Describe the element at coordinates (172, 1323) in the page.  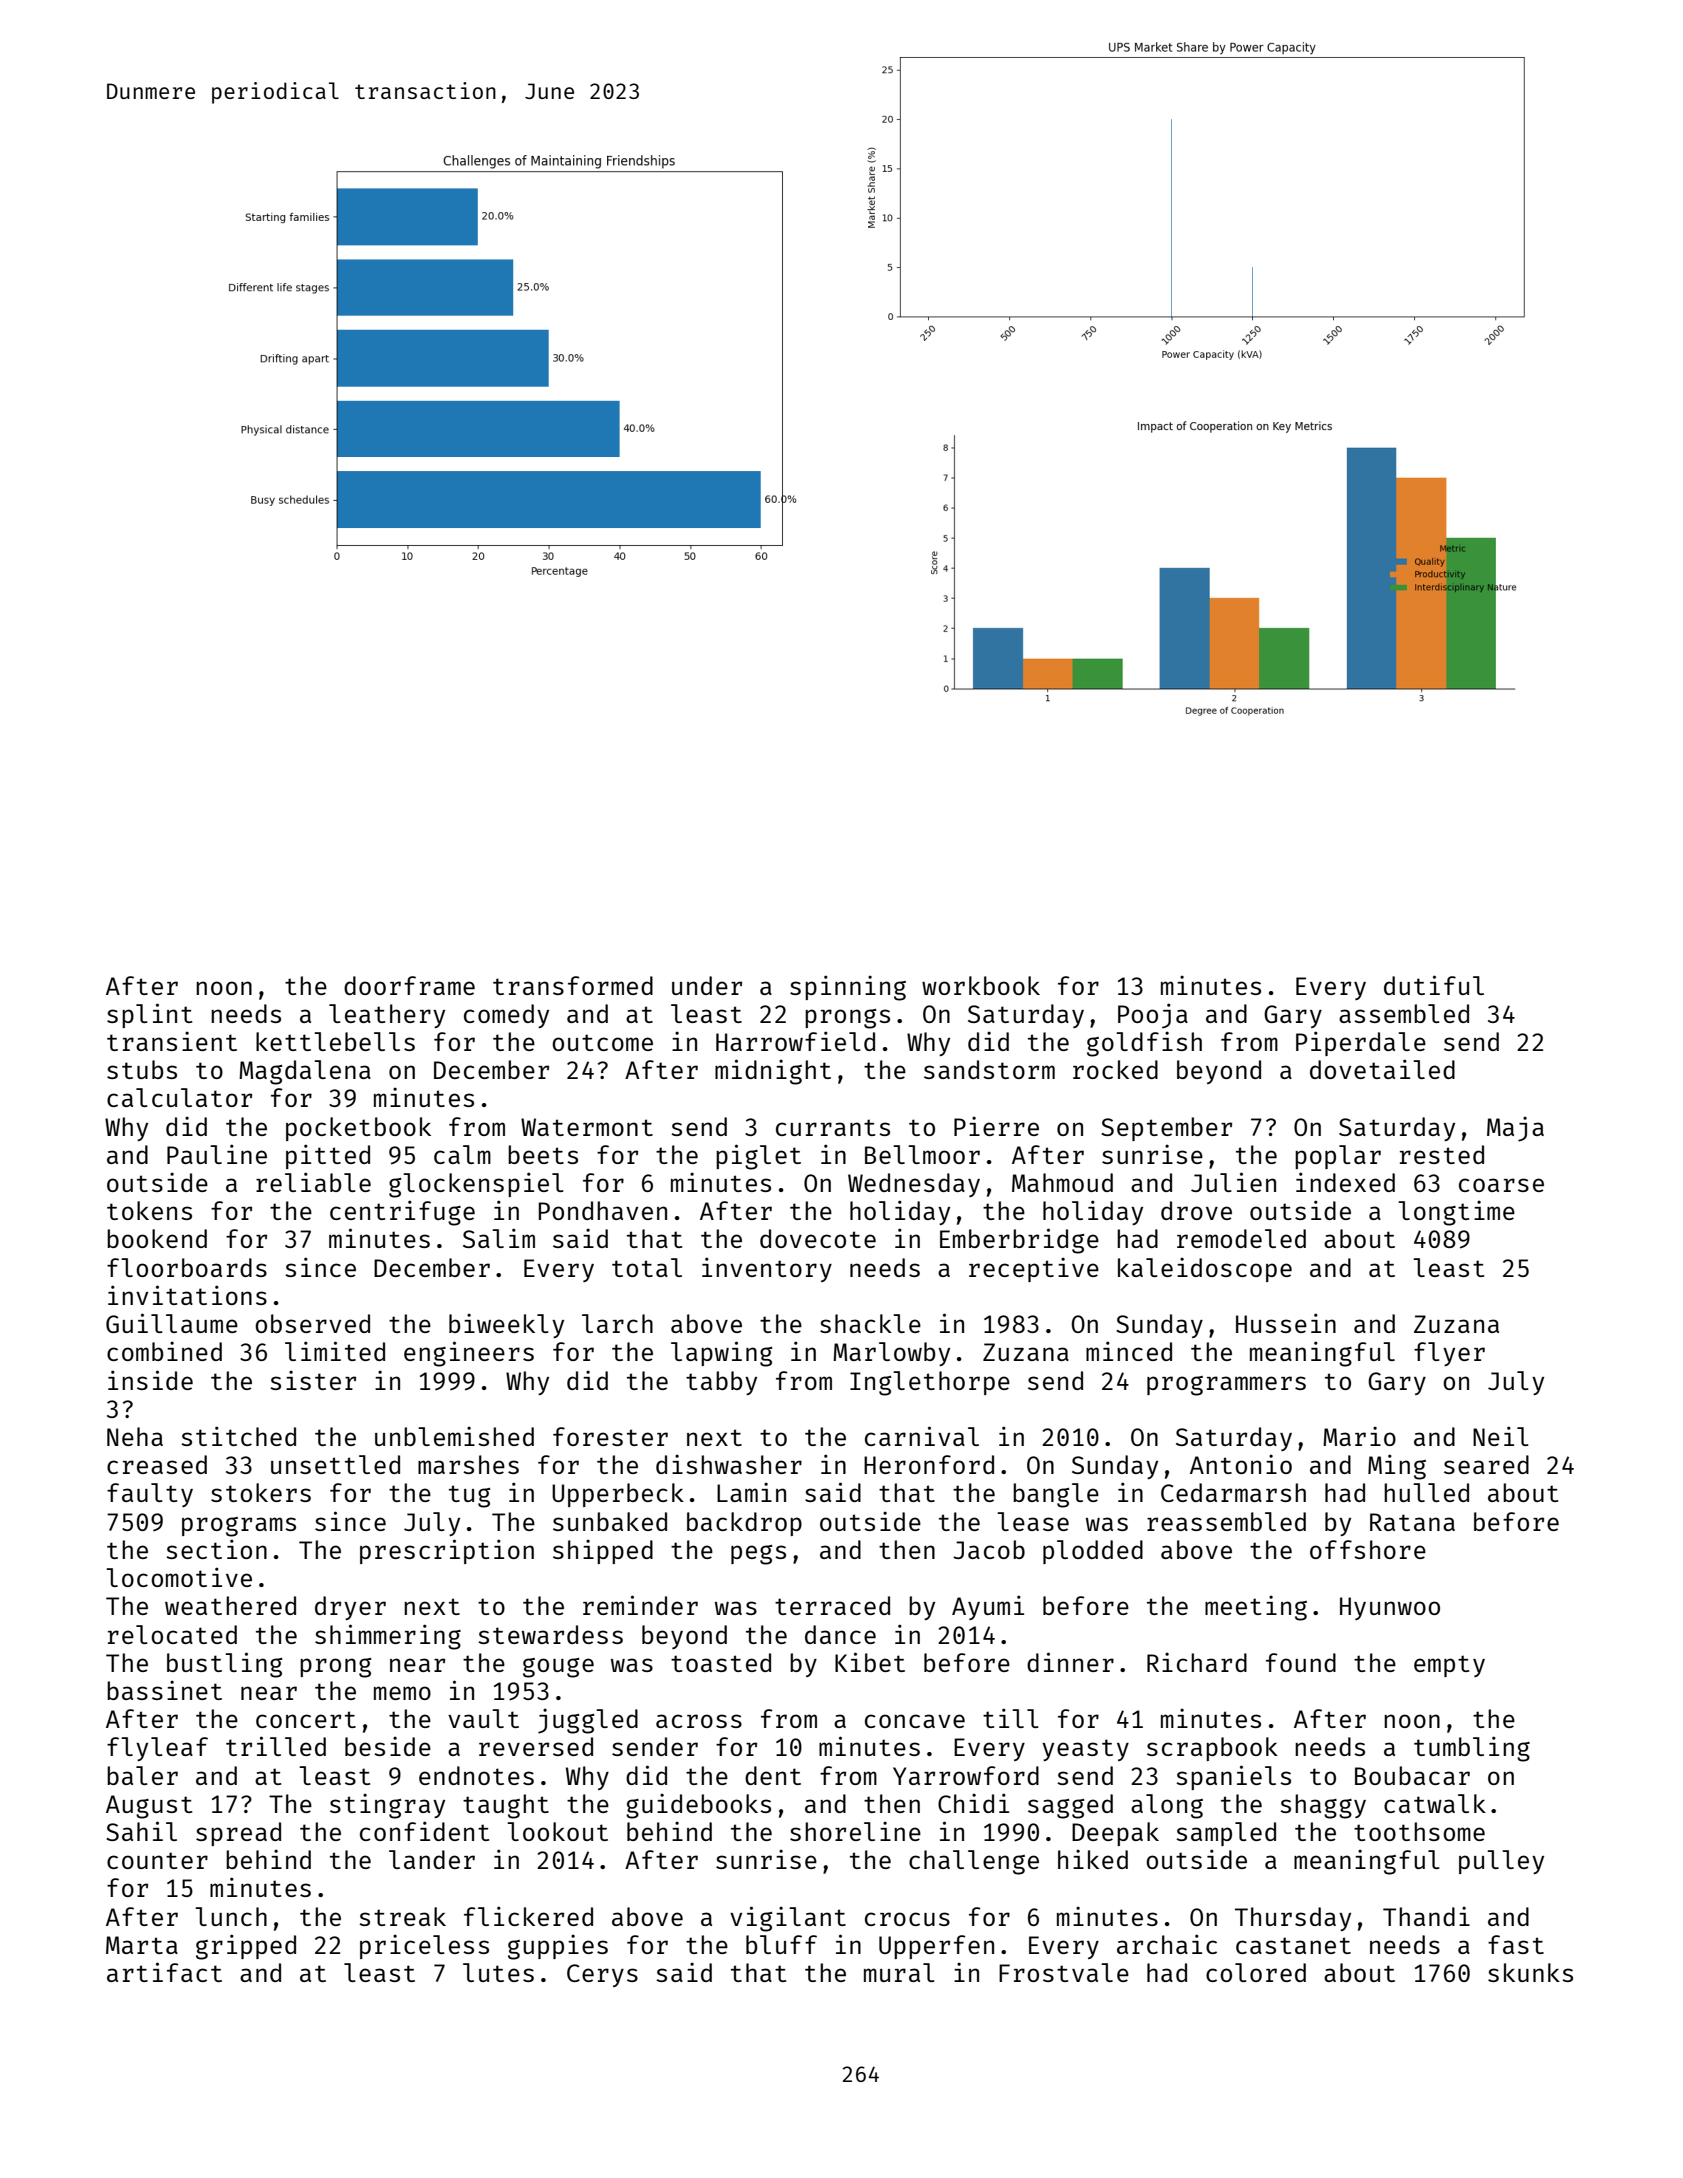
I see `Guillaume` at that location.
